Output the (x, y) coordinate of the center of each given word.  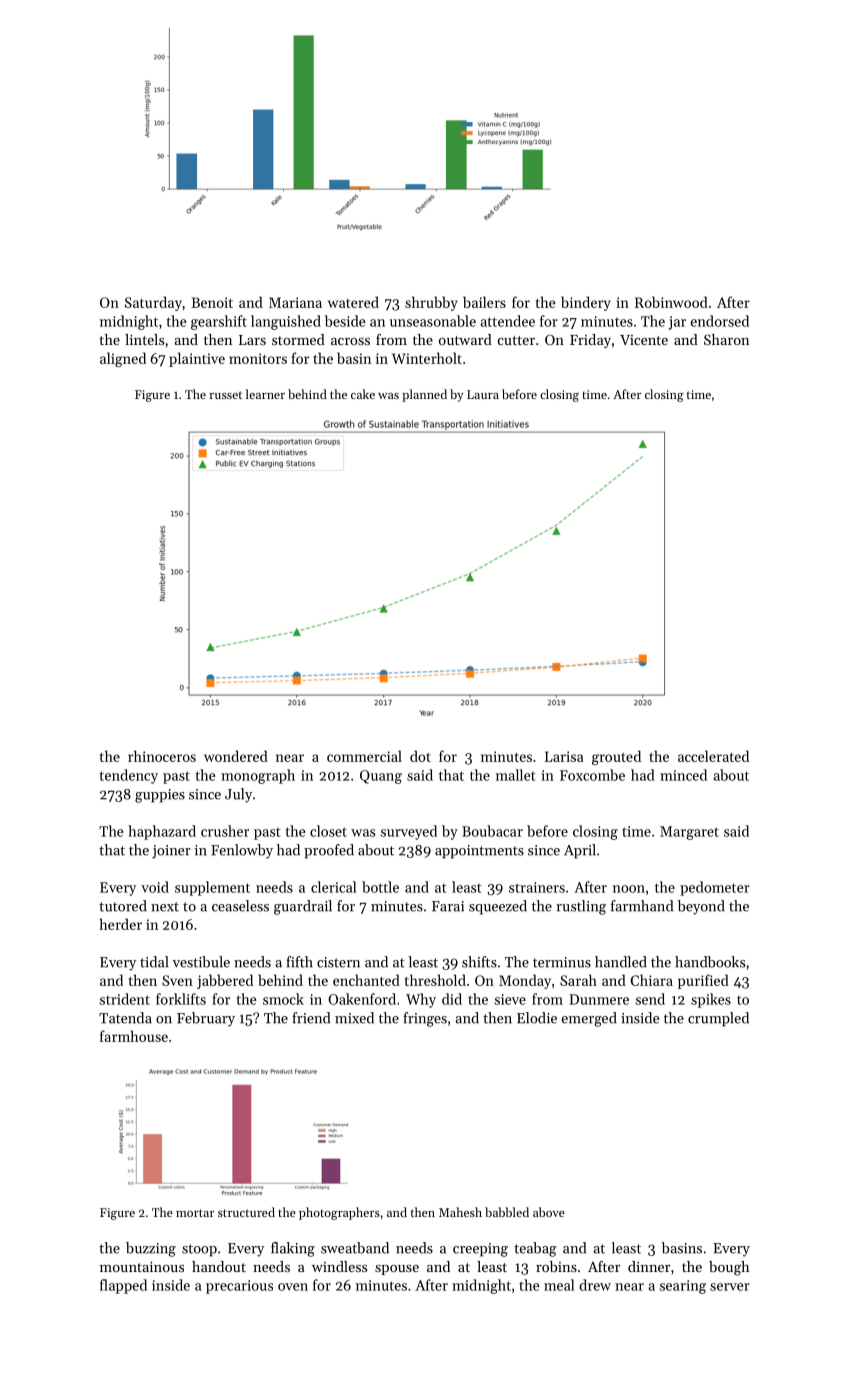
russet (225, 395)
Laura (483, 394)
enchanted (366, 980)
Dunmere (599, 999)
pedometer (715, 888)
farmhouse (134, 1036)
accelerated (713, 756)
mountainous (142, 1266)
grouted (616, 757)
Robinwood (671, 302)
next (165, 907)
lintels (144, 339)
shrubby (431, 303)
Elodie (537, 1018)
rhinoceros (162, 756)
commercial (364, 756)
